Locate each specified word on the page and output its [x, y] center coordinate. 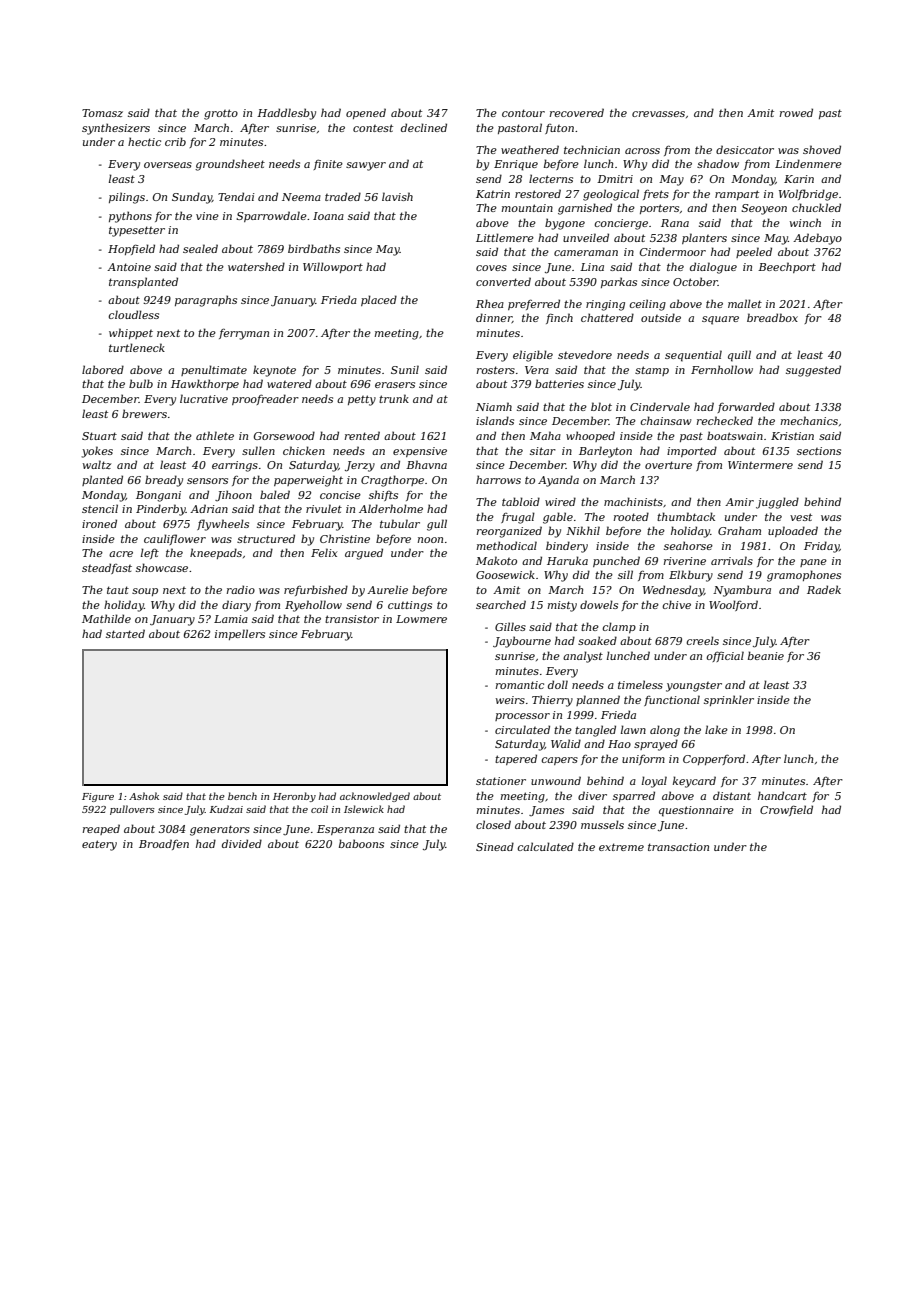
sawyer [366, 166]
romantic [520, 685]
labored [103, 369]
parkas [619, 282]
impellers [240, 634]
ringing [605, 305]
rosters [496, 370]
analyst [583, 657]
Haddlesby [286, 114]
